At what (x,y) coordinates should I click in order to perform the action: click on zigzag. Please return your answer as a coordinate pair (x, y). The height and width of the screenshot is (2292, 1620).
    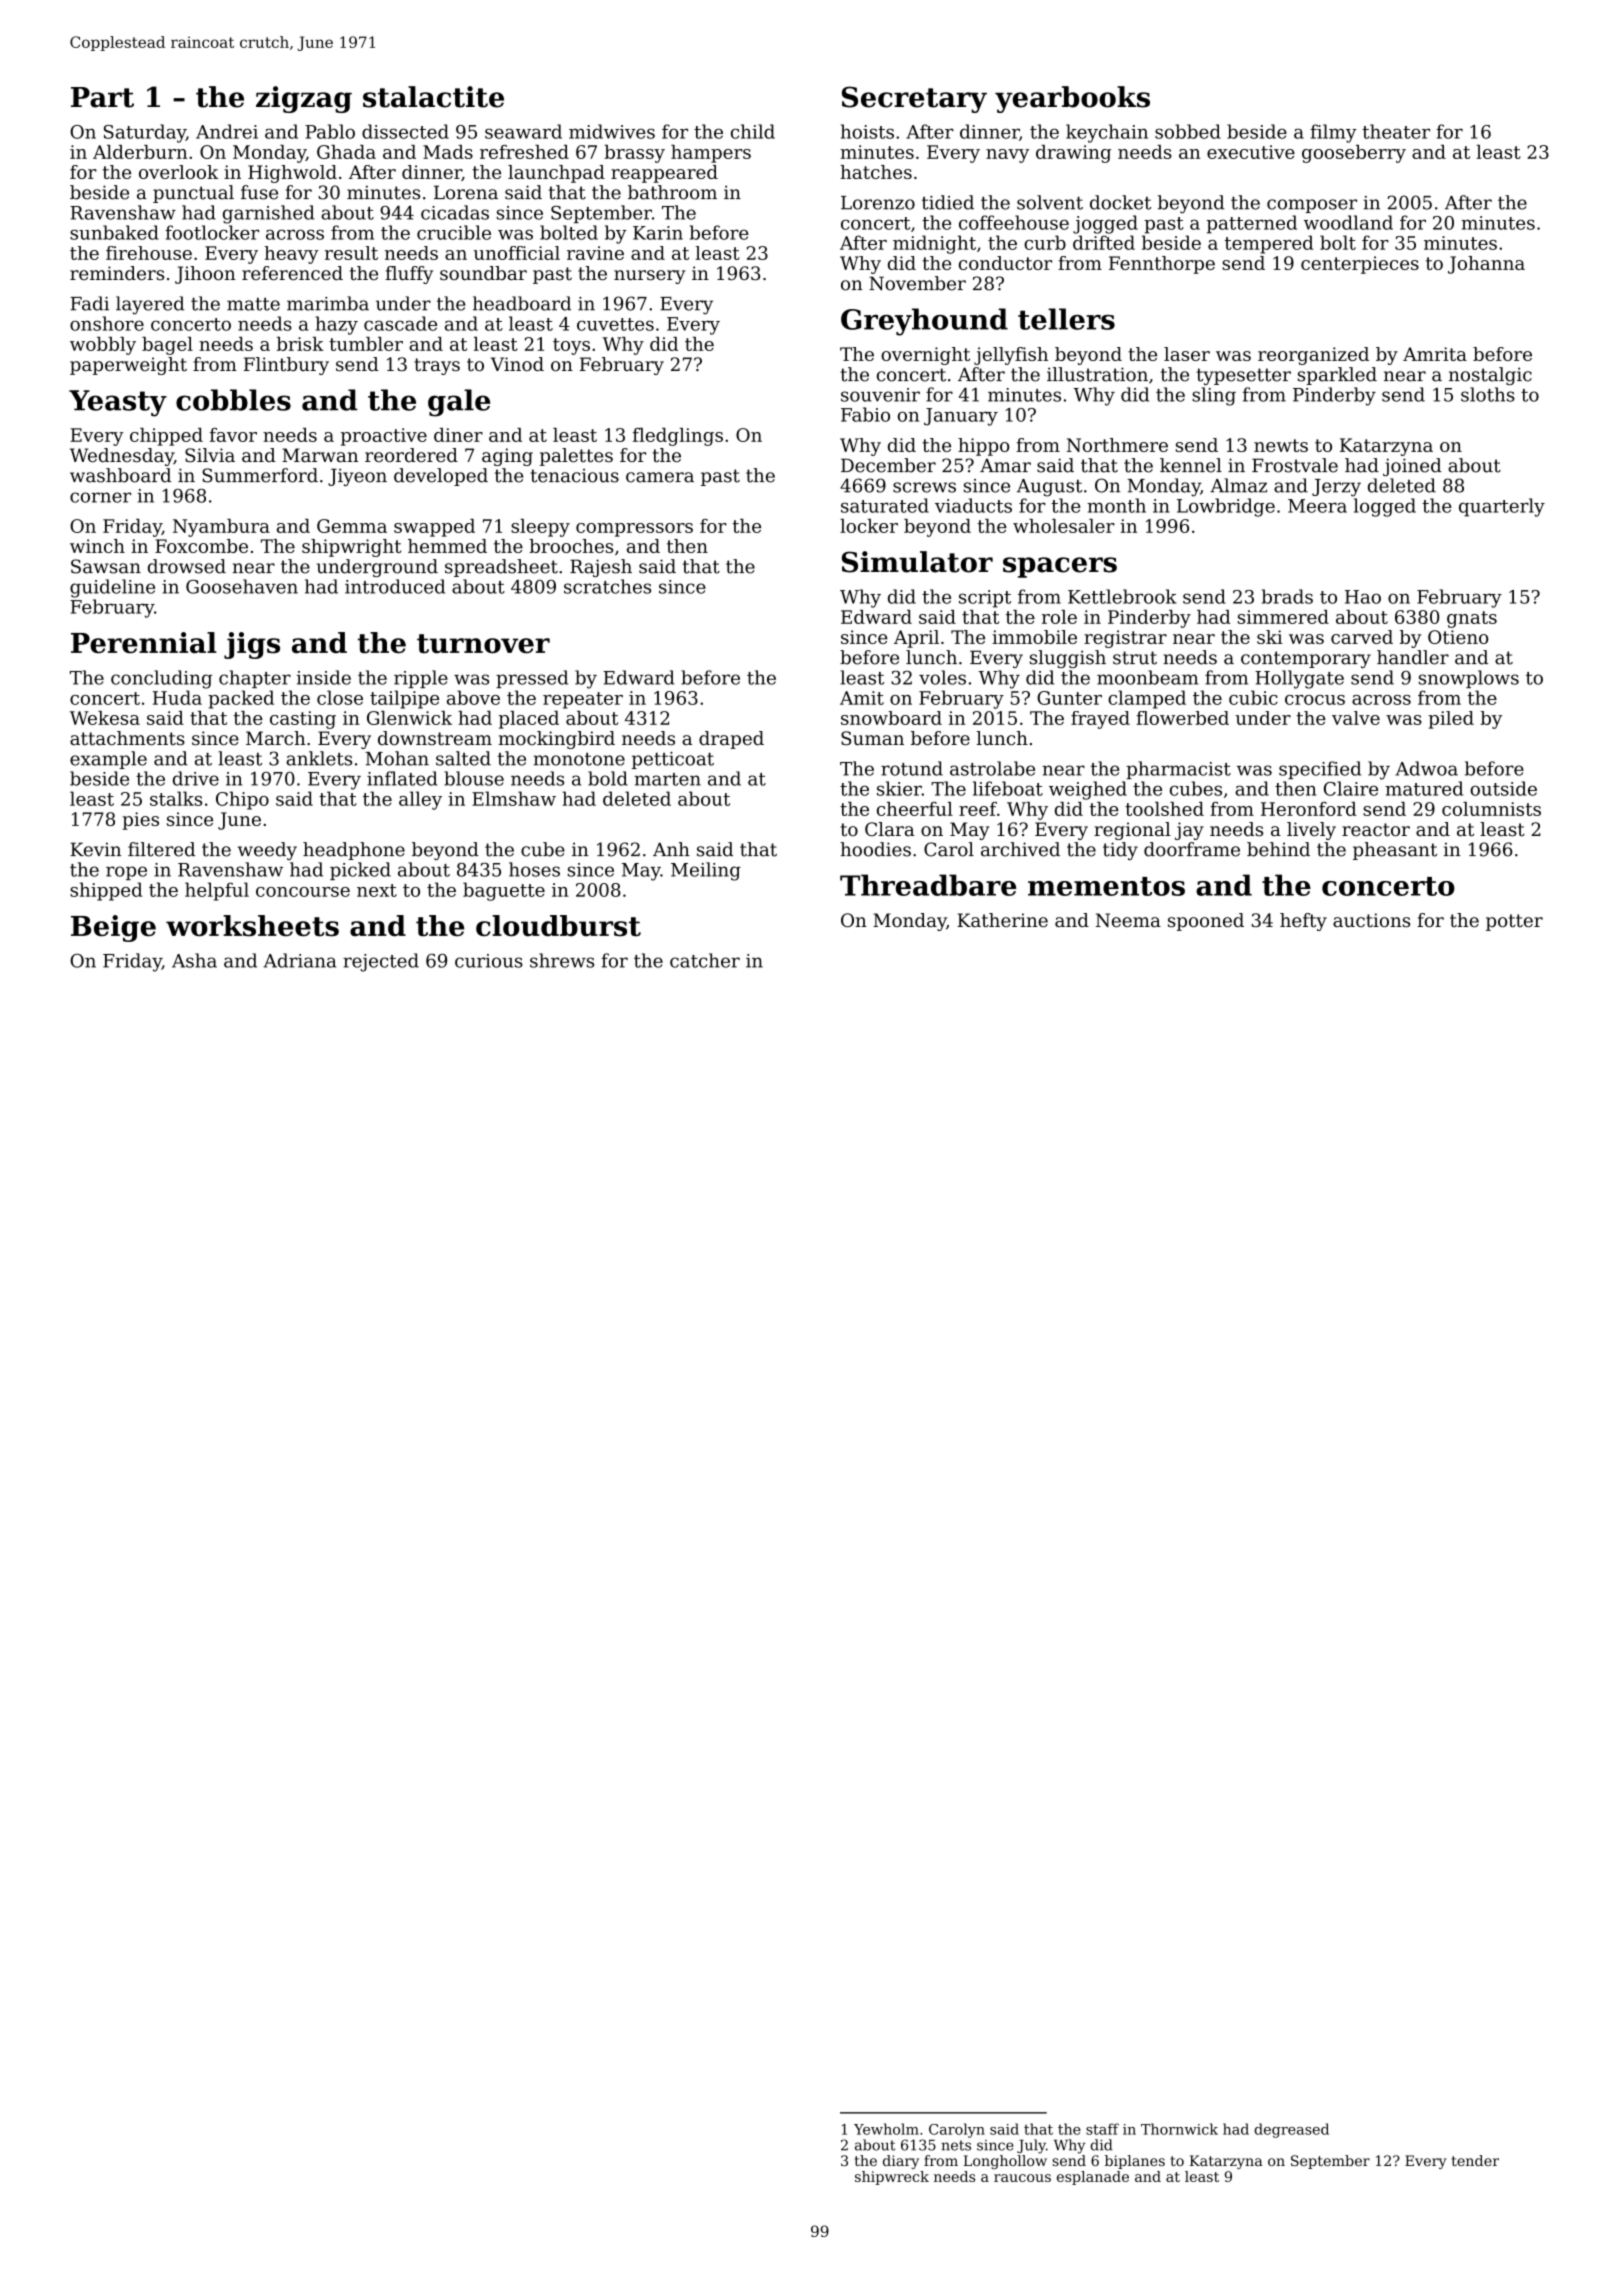
    Looking at the image, I should click on (304, 99).
